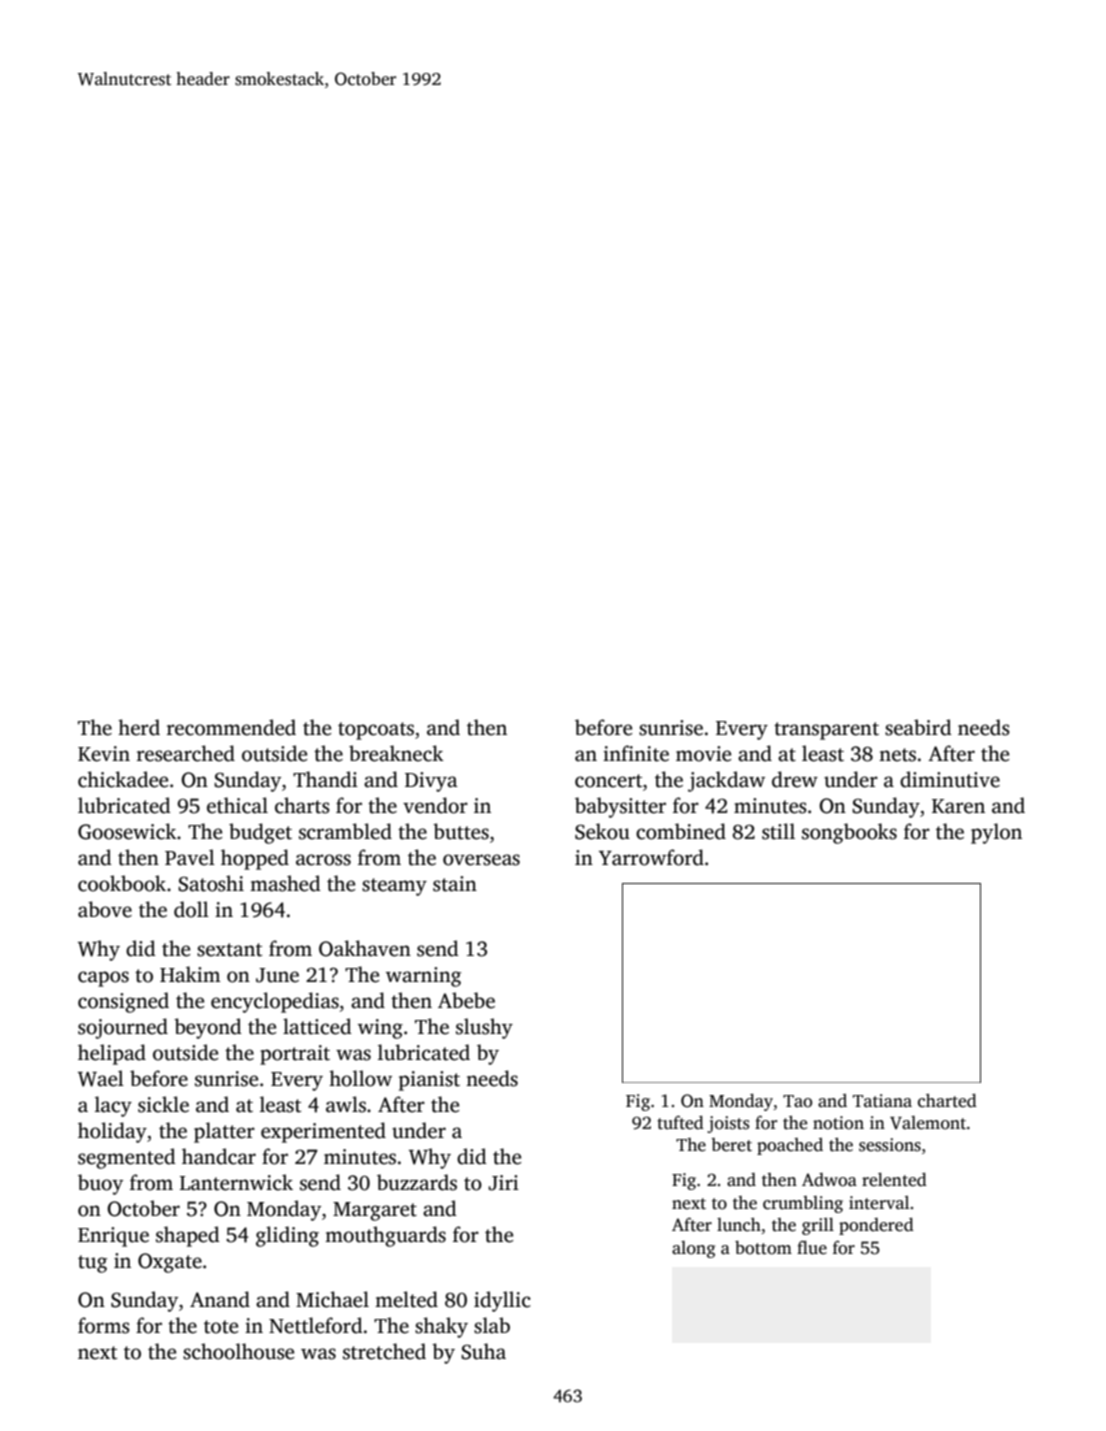 The height and width of the document is (1431, 1106). Describe the element at coordinates (812, 1248) in the document. I see `flue` at that location.
